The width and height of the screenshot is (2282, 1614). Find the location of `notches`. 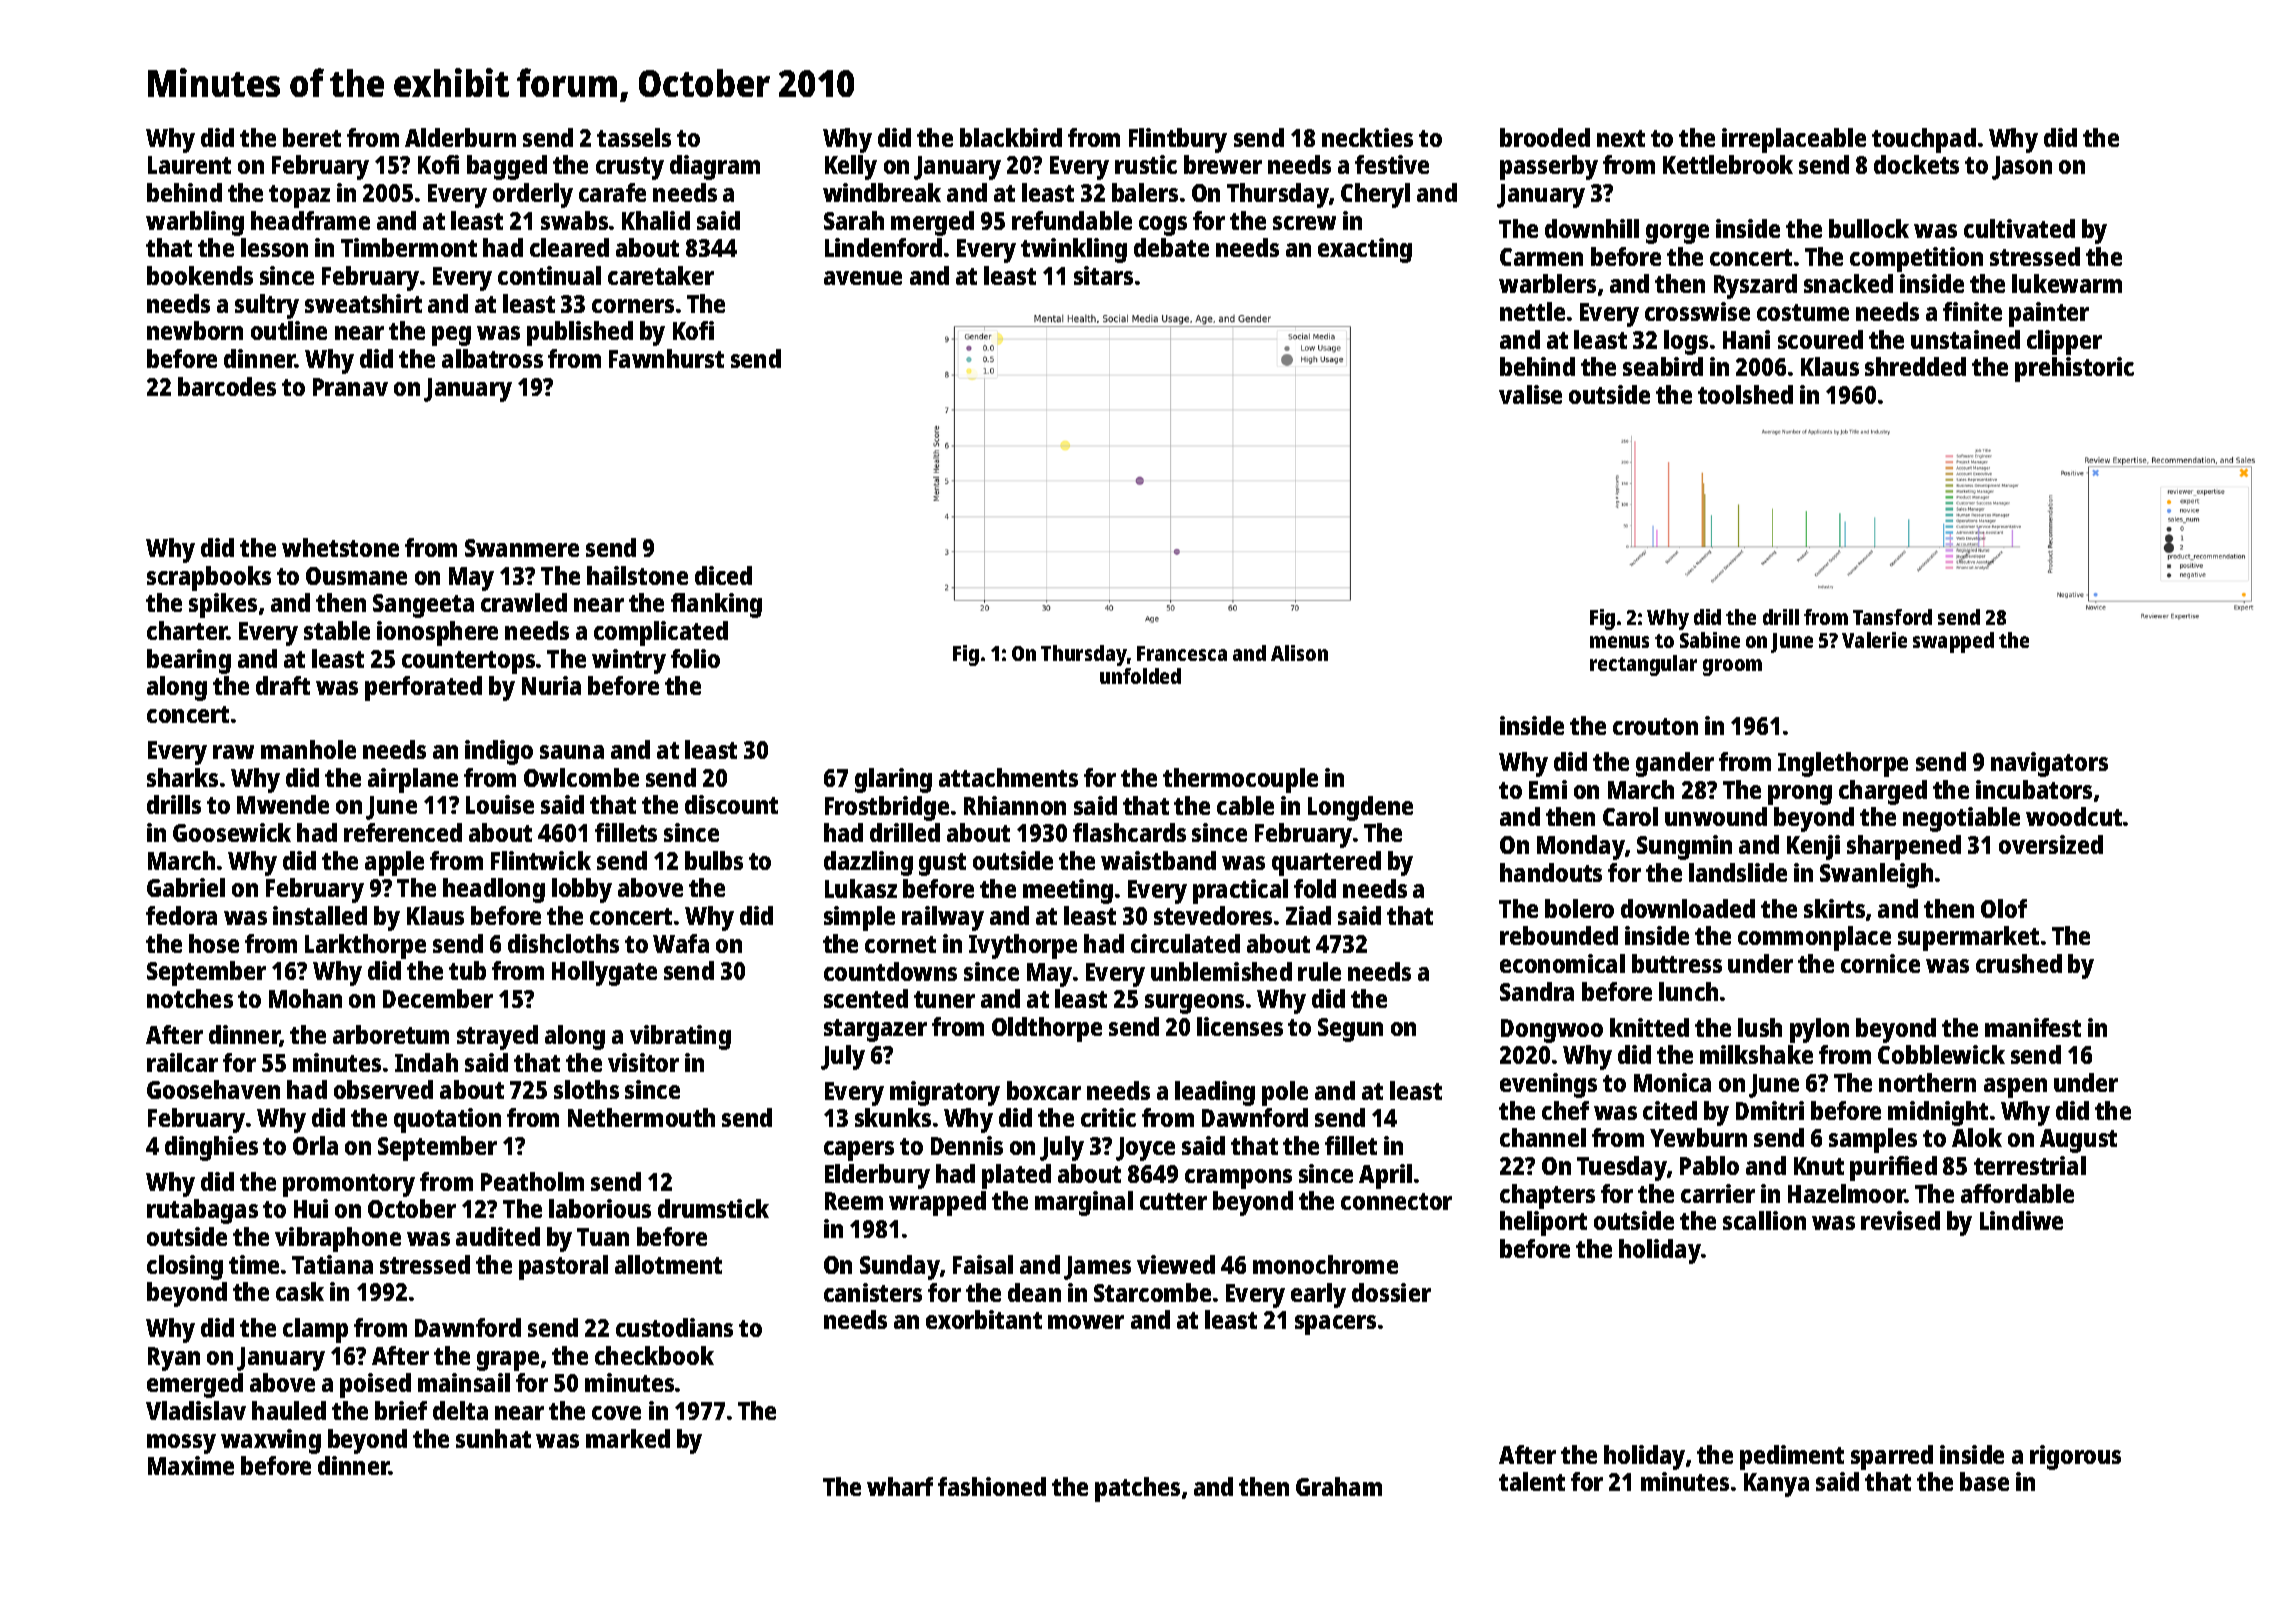

notches is located at coordinates (190, 998).
